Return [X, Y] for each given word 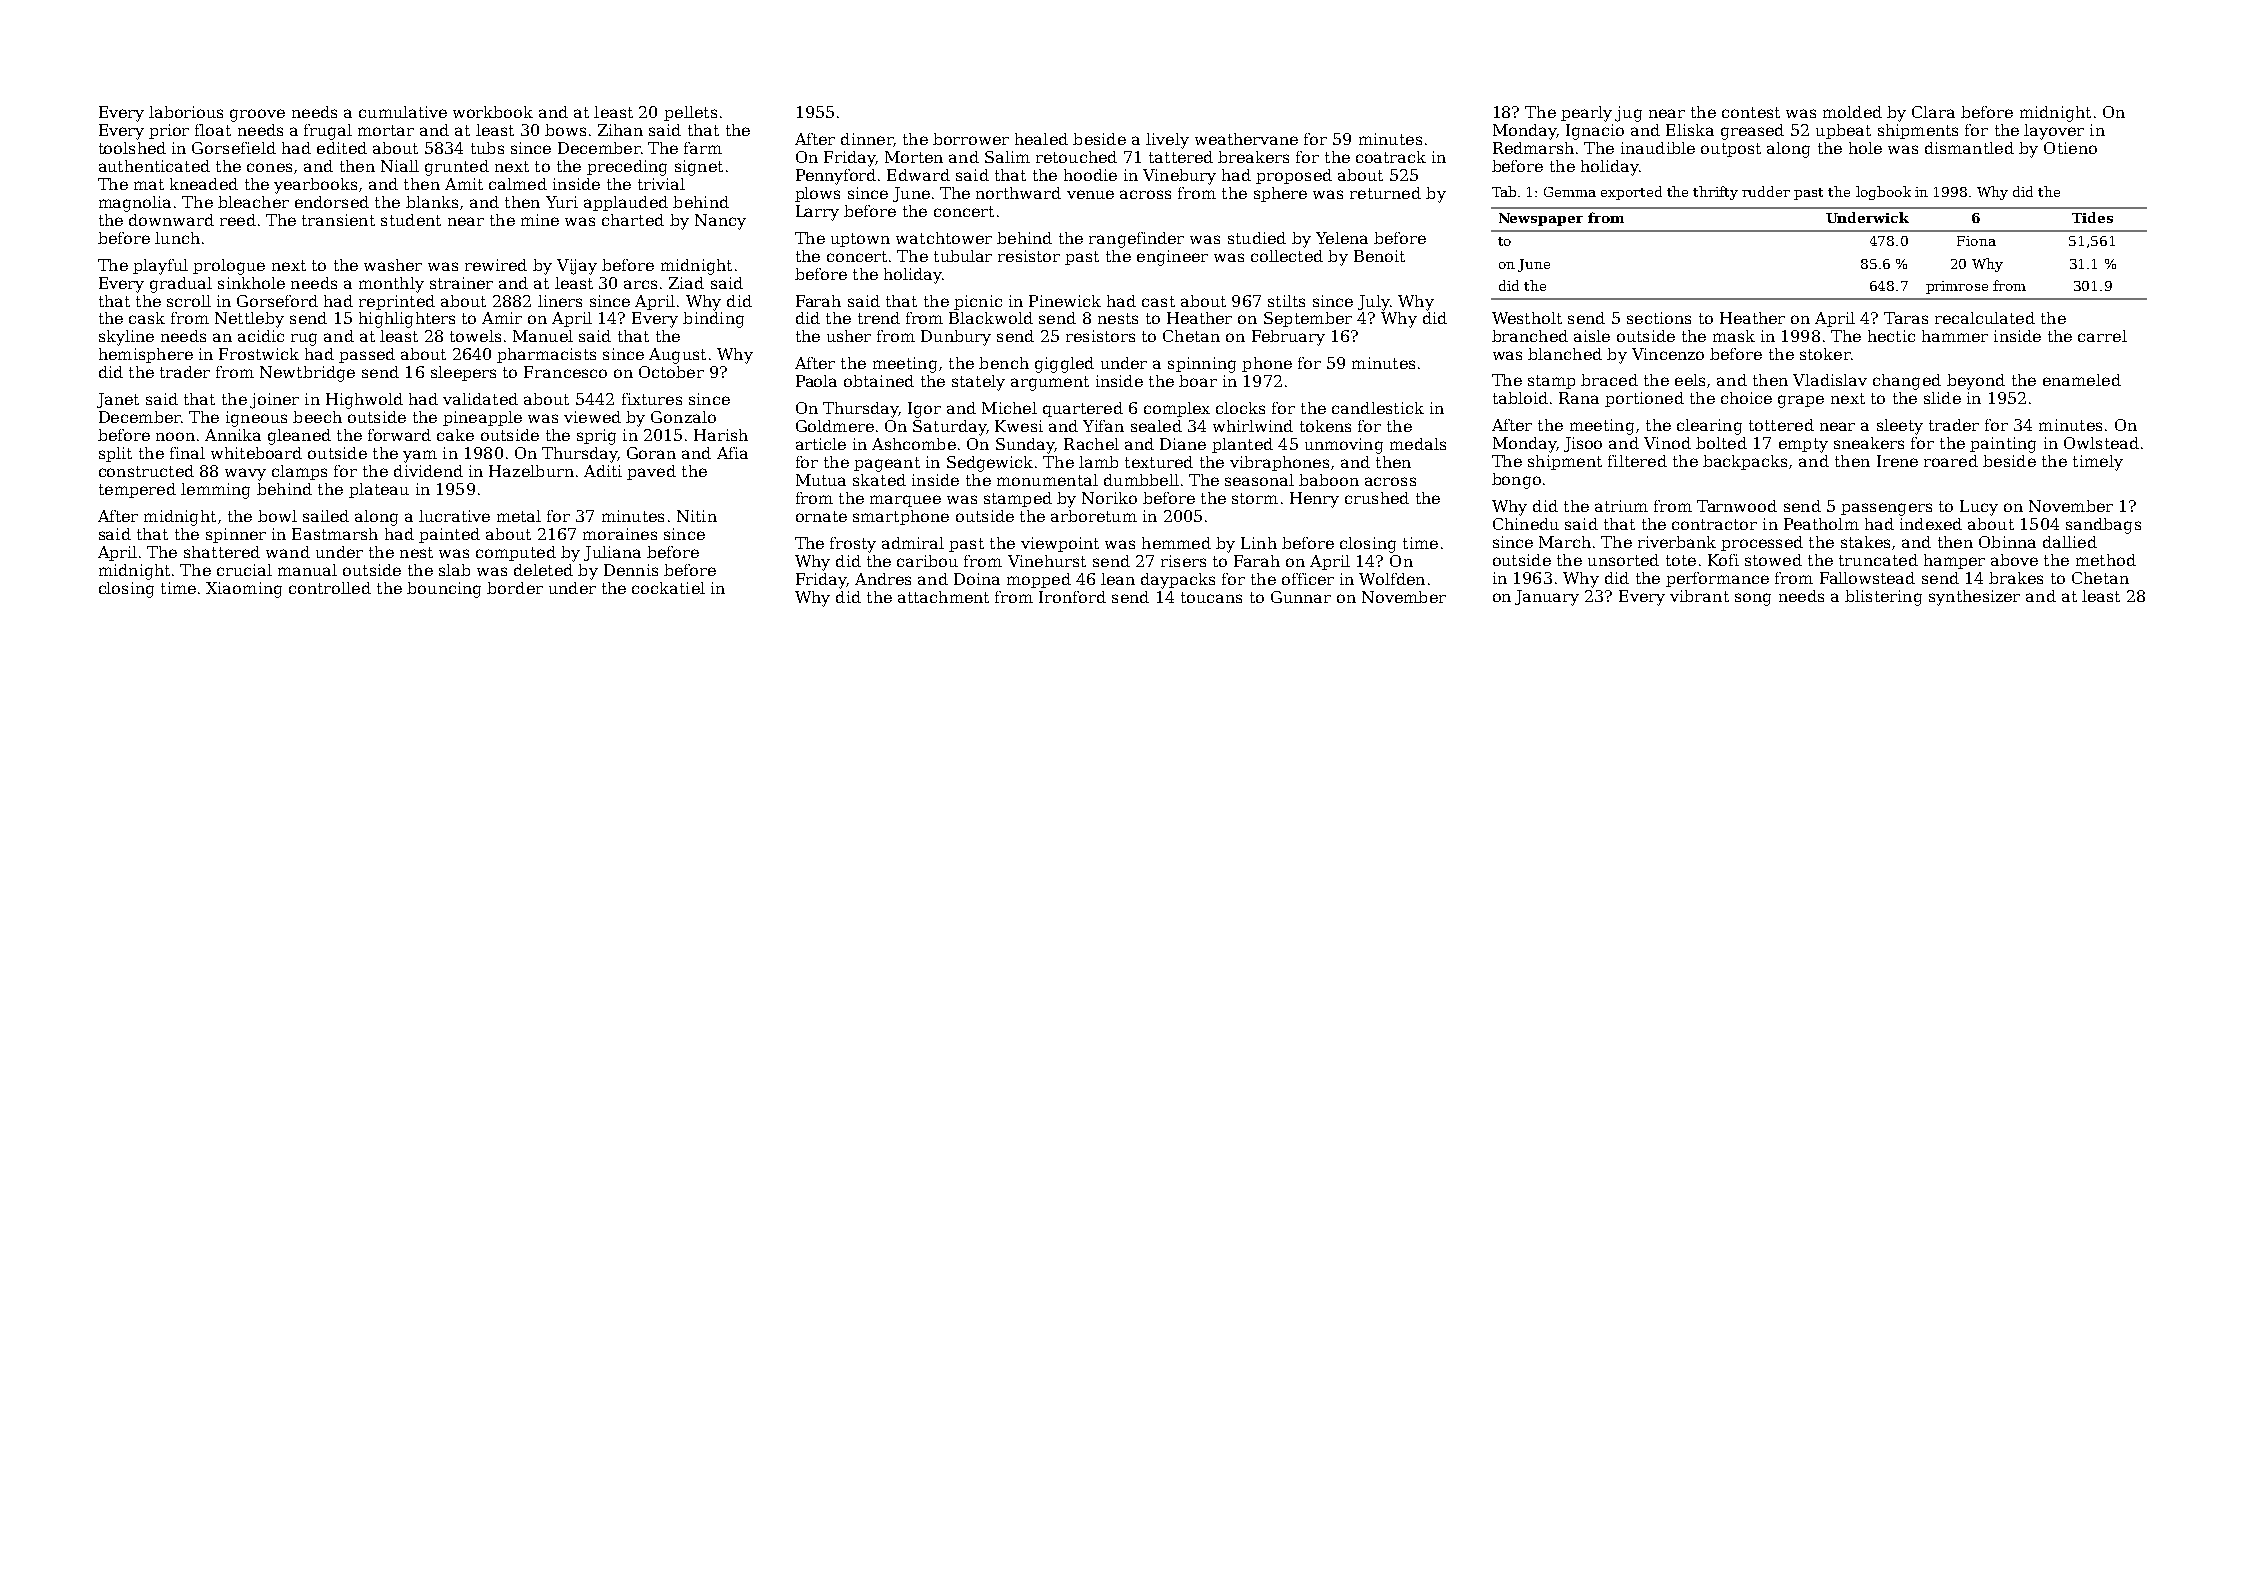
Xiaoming [244, 590]
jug [1628, 114]
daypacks [1178, 581]
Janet [118, 400]
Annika [233, 435]
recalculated [1985, 318]
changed [1907, 382]
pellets [690, 113]
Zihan [620, 130]
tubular [963, 256]
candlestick [1378, 408]
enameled [2082, 380]
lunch [177, 238]
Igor [924, 410]
